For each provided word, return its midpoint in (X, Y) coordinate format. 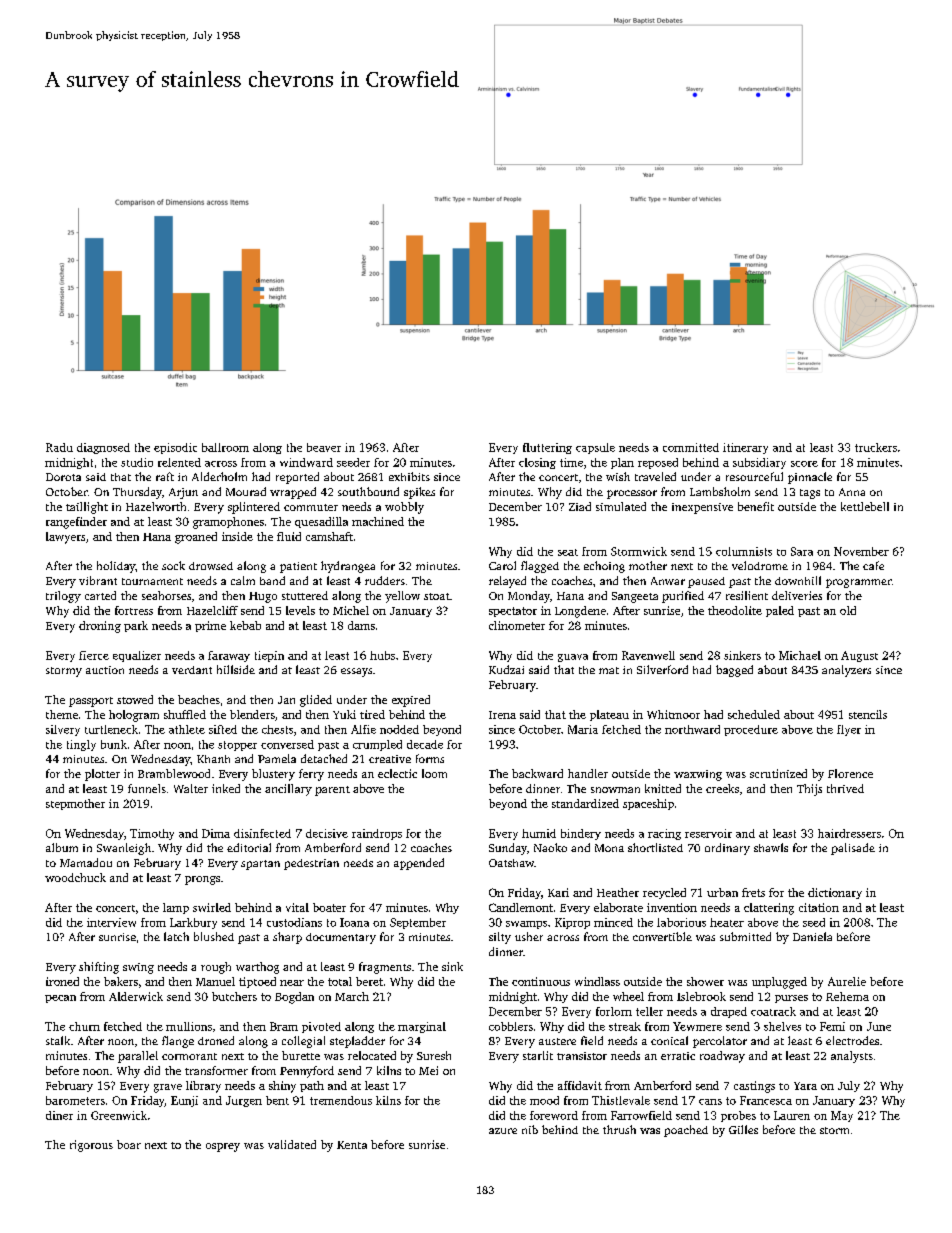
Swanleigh (124, 849)
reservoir (708, 833)
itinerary (745, 448)
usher (529, 936)
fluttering (547, 448)
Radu (59, 447)
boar (129, 1144)
